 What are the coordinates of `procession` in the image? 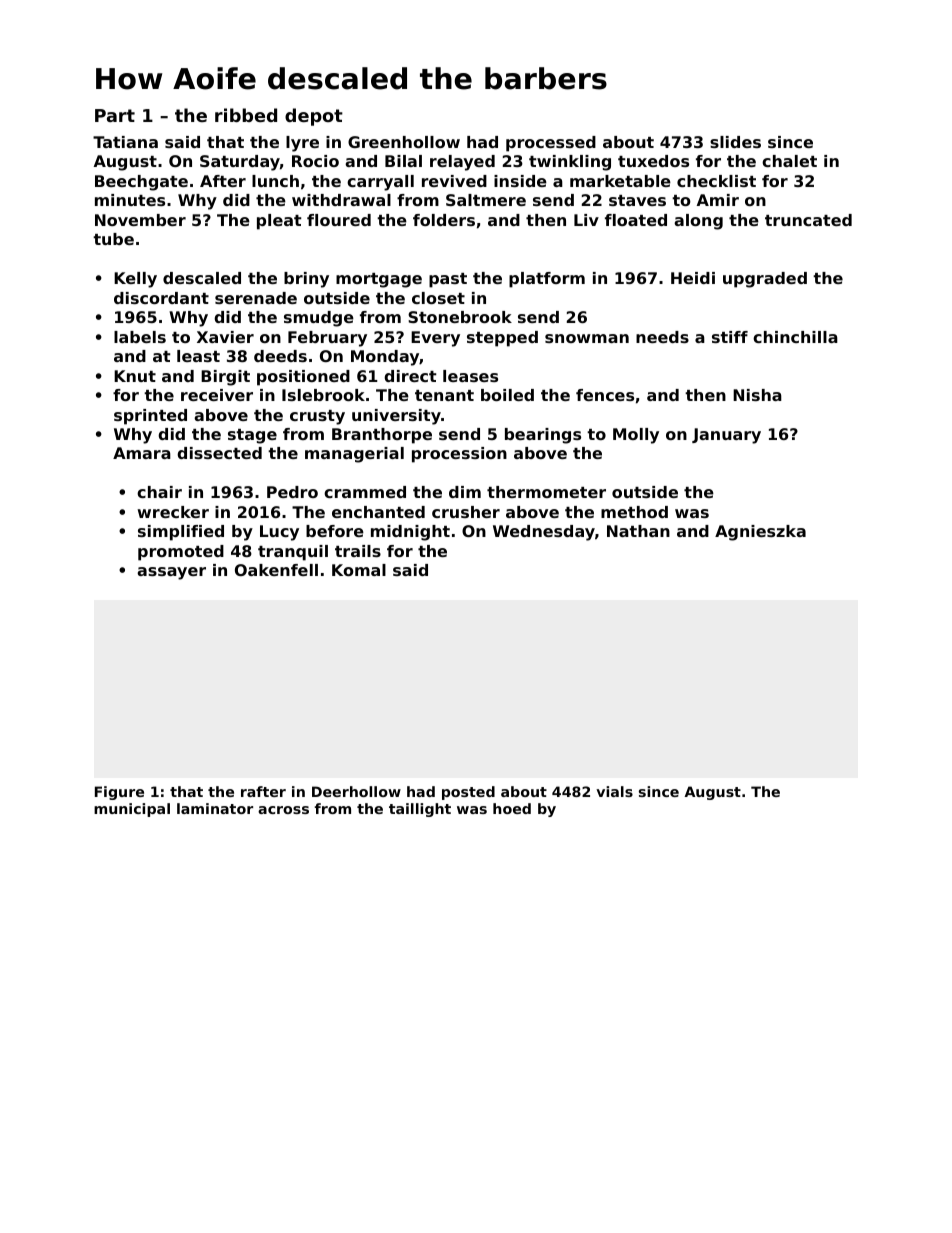 It's located at (459, 455).
